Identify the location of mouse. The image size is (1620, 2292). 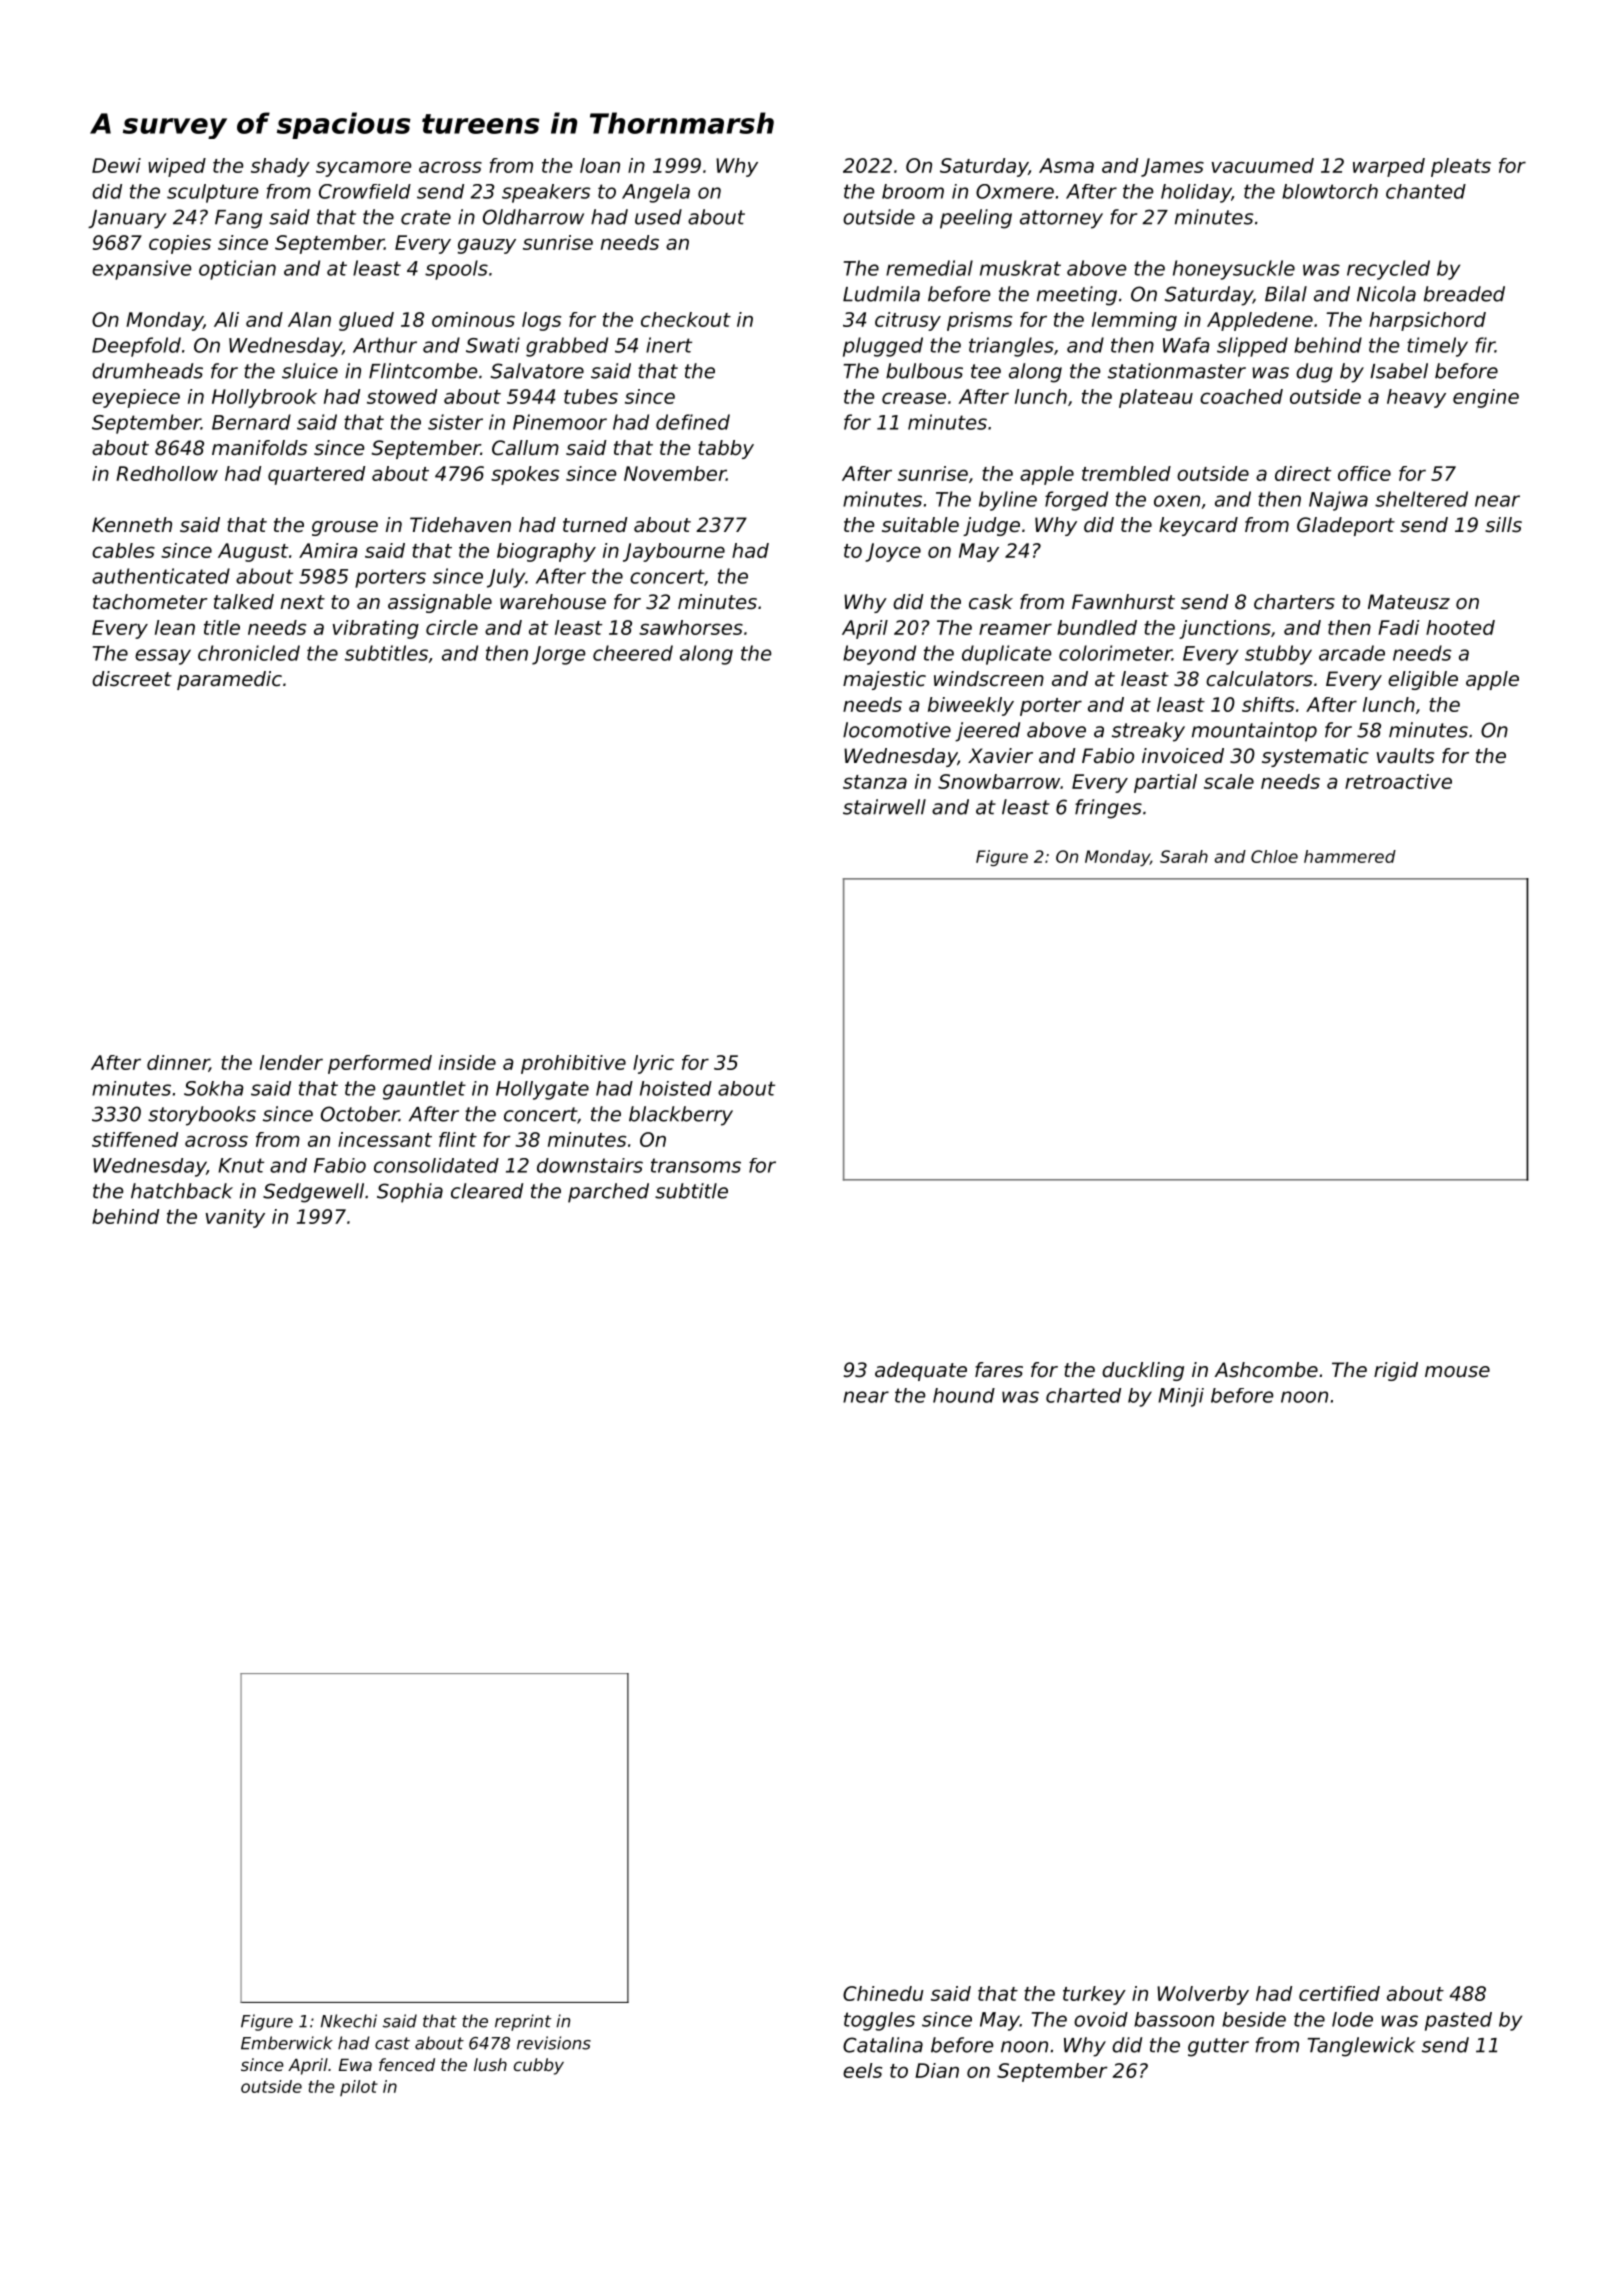
(1457, 1372).
